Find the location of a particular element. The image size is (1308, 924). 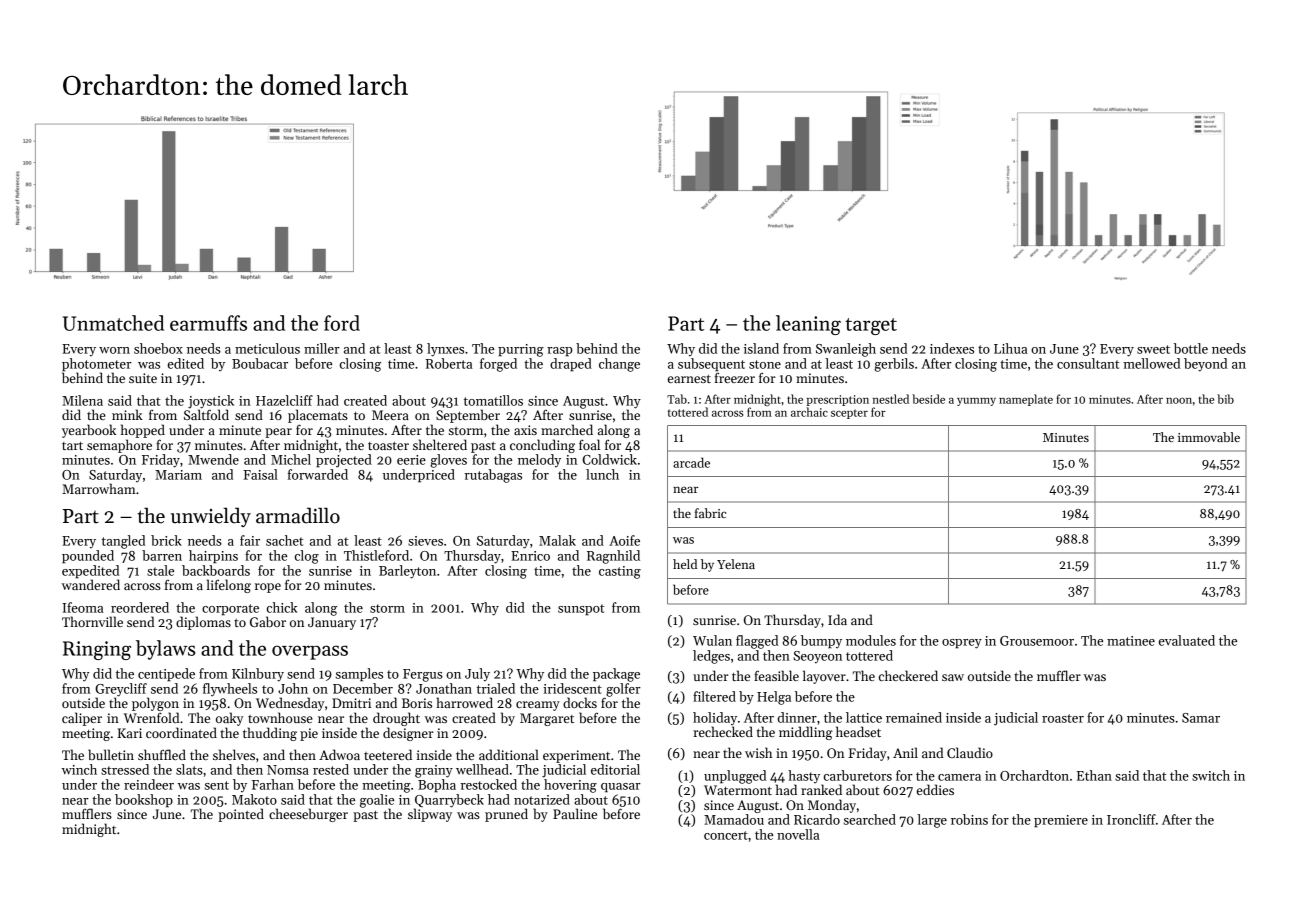

meticulous is located at coordinates (267, 348).
